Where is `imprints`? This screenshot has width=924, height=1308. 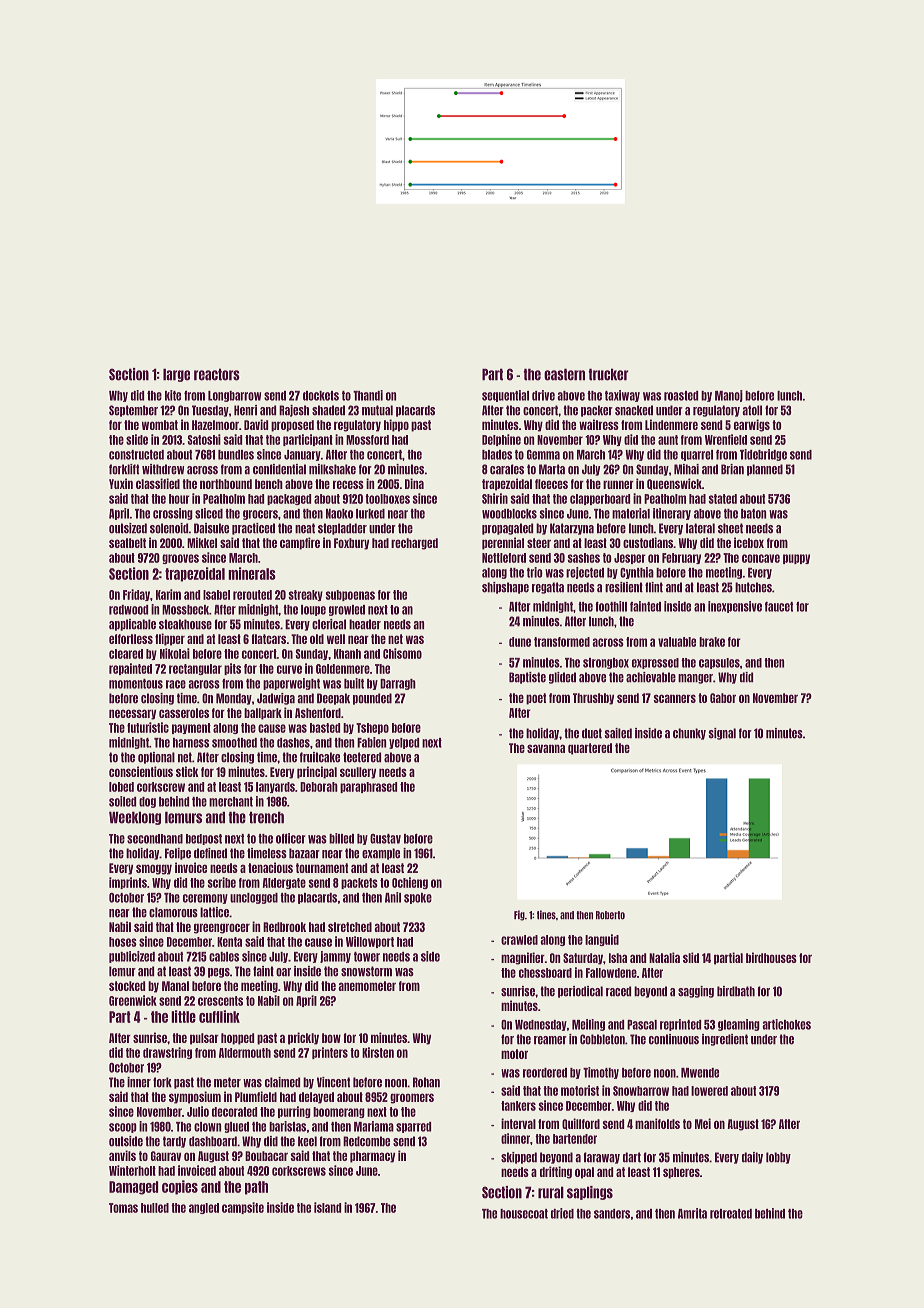 imprints is located at coordinates (128, 883).
